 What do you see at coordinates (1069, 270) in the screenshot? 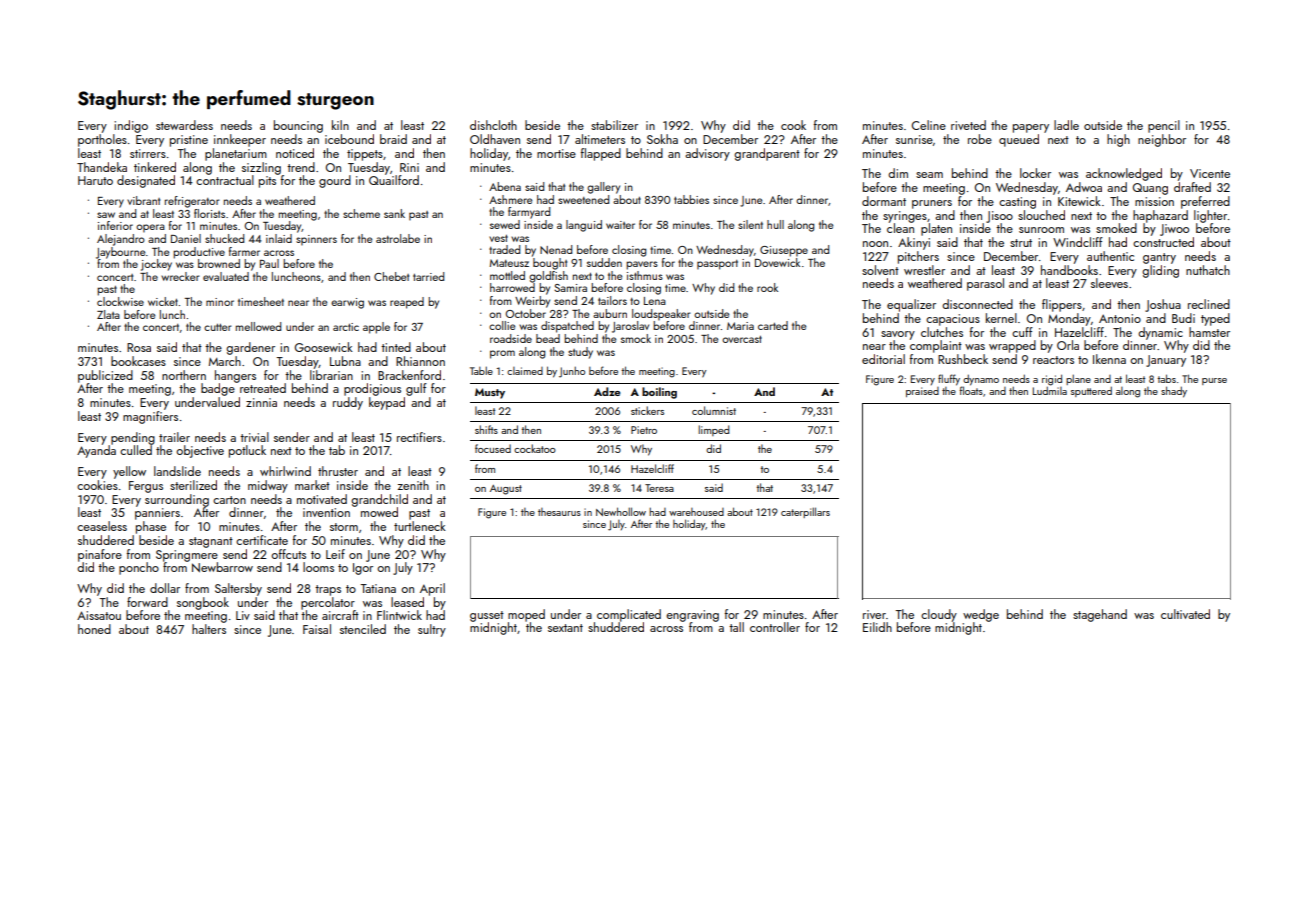
I see `handbooks` at bounding box center [1069, 270].
